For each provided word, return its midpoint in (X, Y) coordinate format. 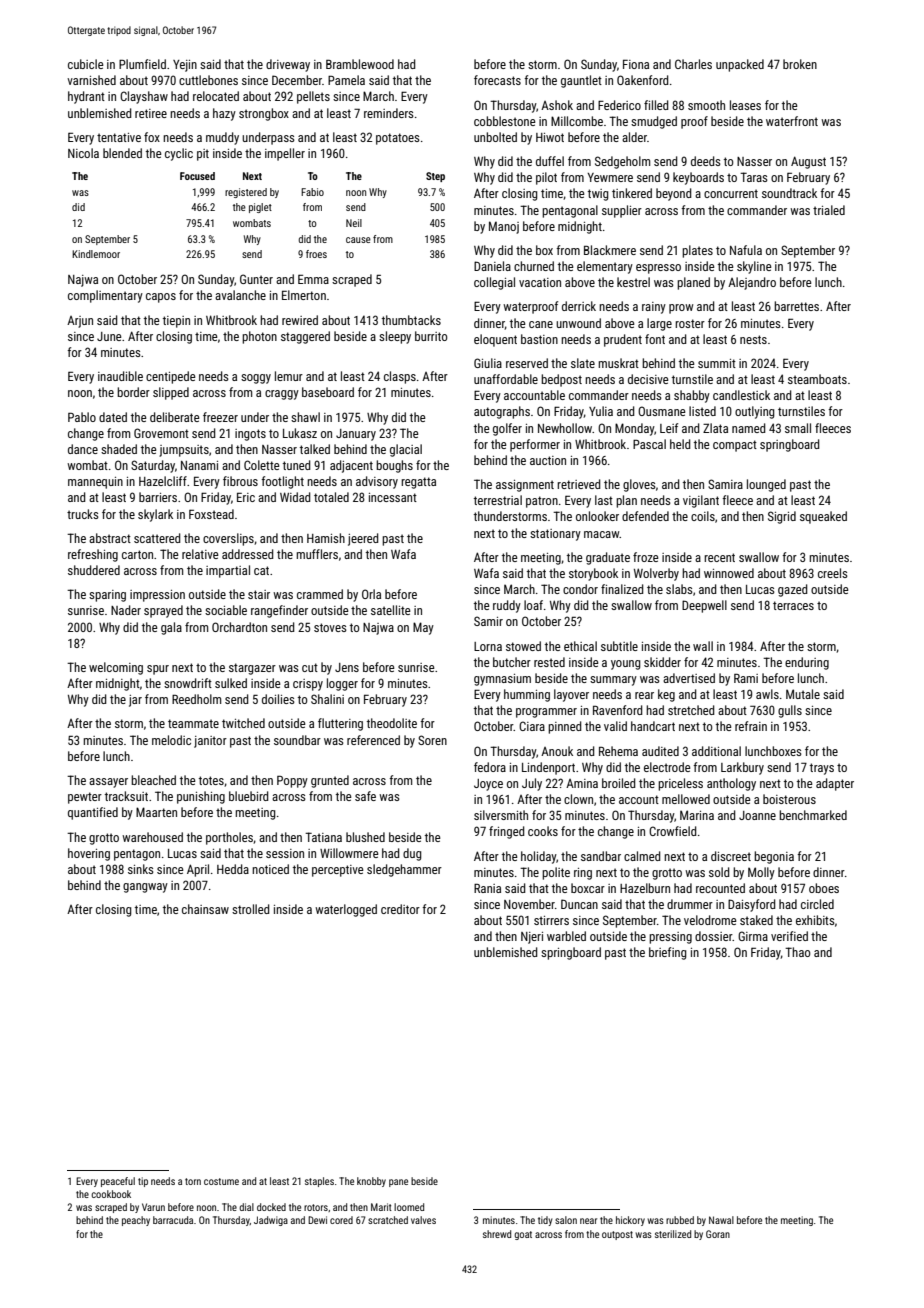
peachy (136, 1221)
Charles (693, 64)
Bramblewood (360, 64)
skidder (662, 662)
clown (578, 799)
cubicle (86, 64)
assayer (108, 783)
